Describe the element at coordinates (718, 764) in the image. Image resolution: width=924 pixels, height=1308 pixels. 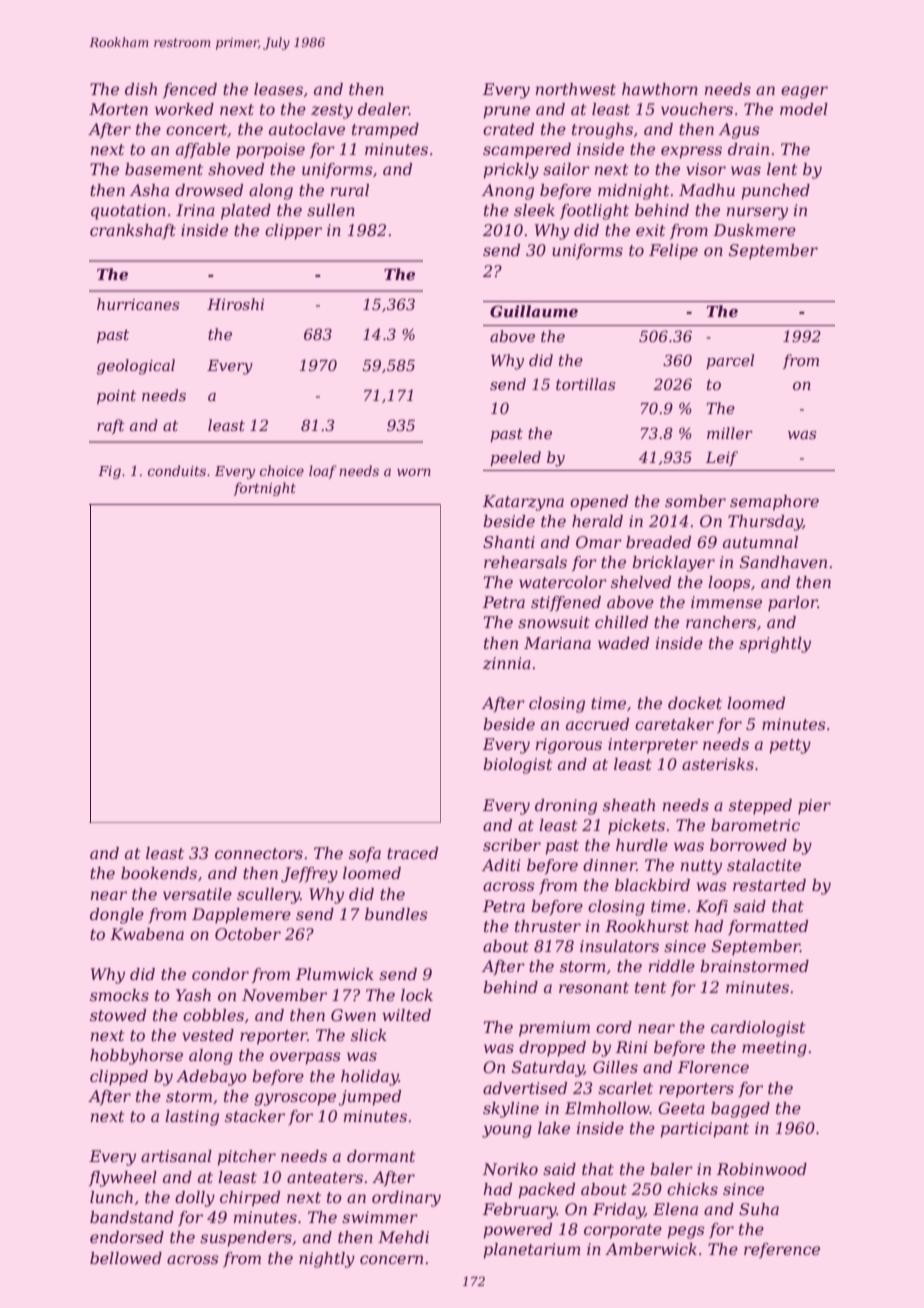
I see `asterisks` at that location.
